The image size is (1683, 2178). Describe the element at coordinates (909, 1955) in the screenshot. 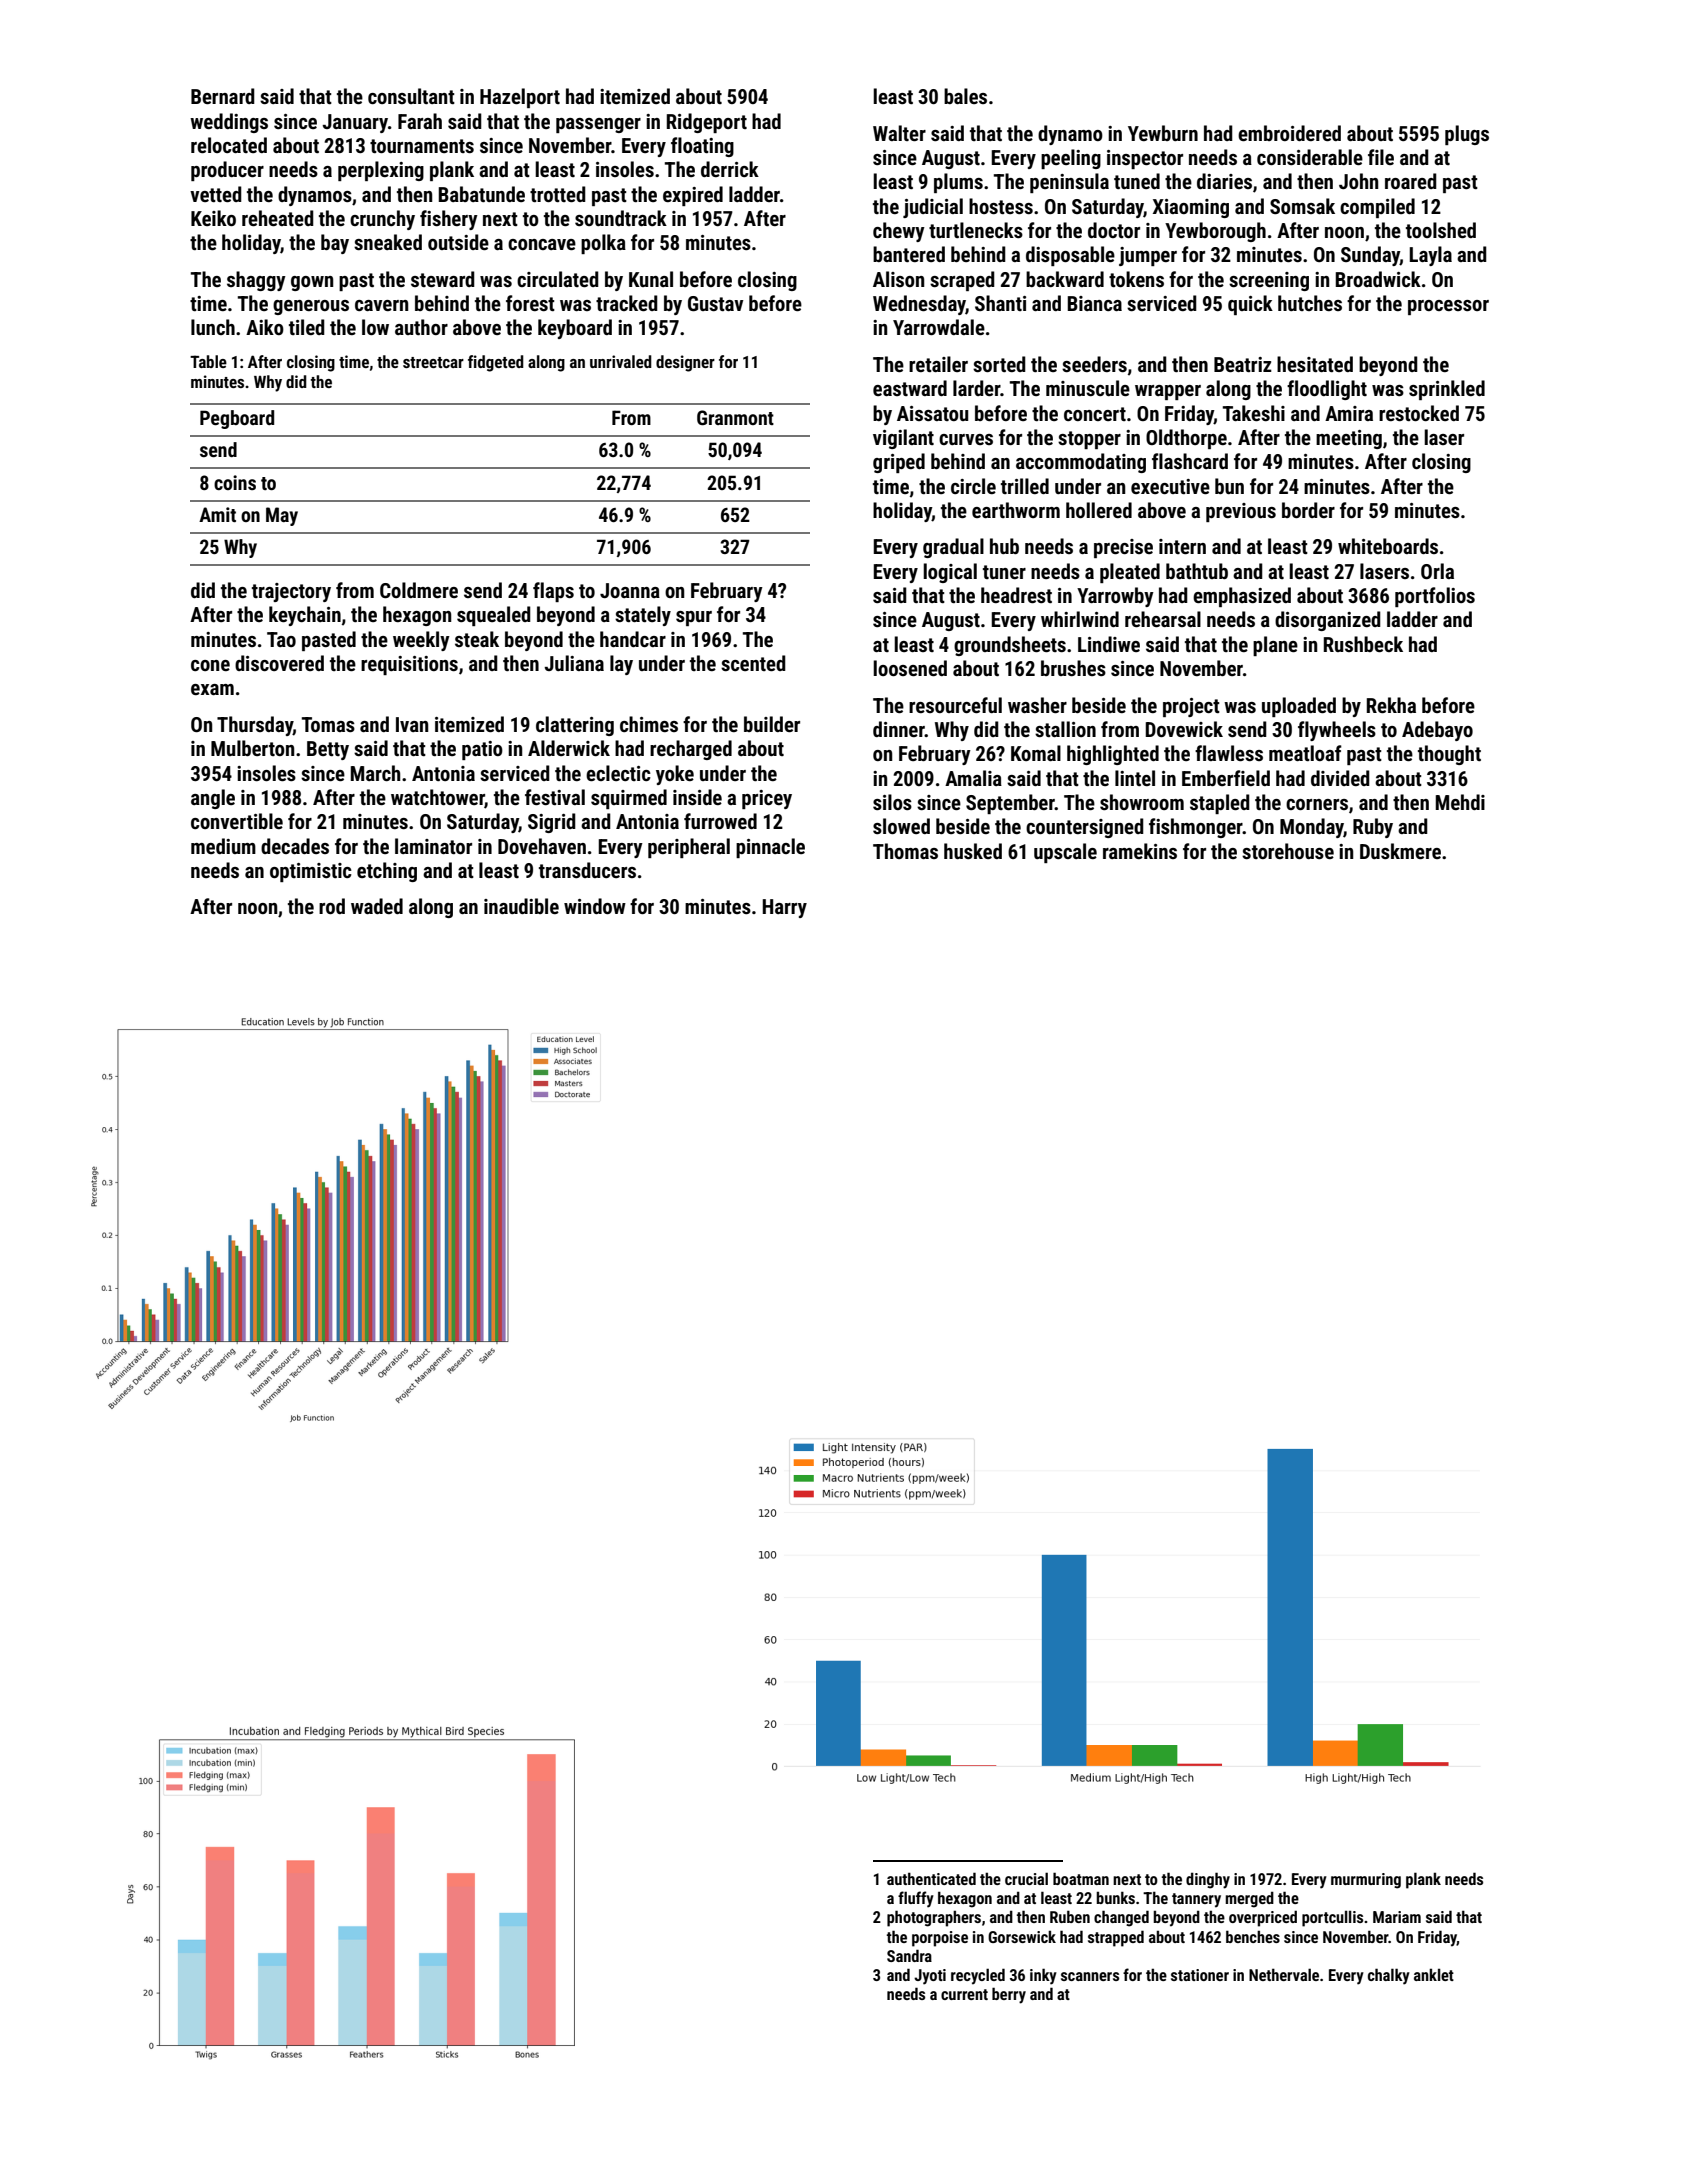

I see `Sandra` at that location.
